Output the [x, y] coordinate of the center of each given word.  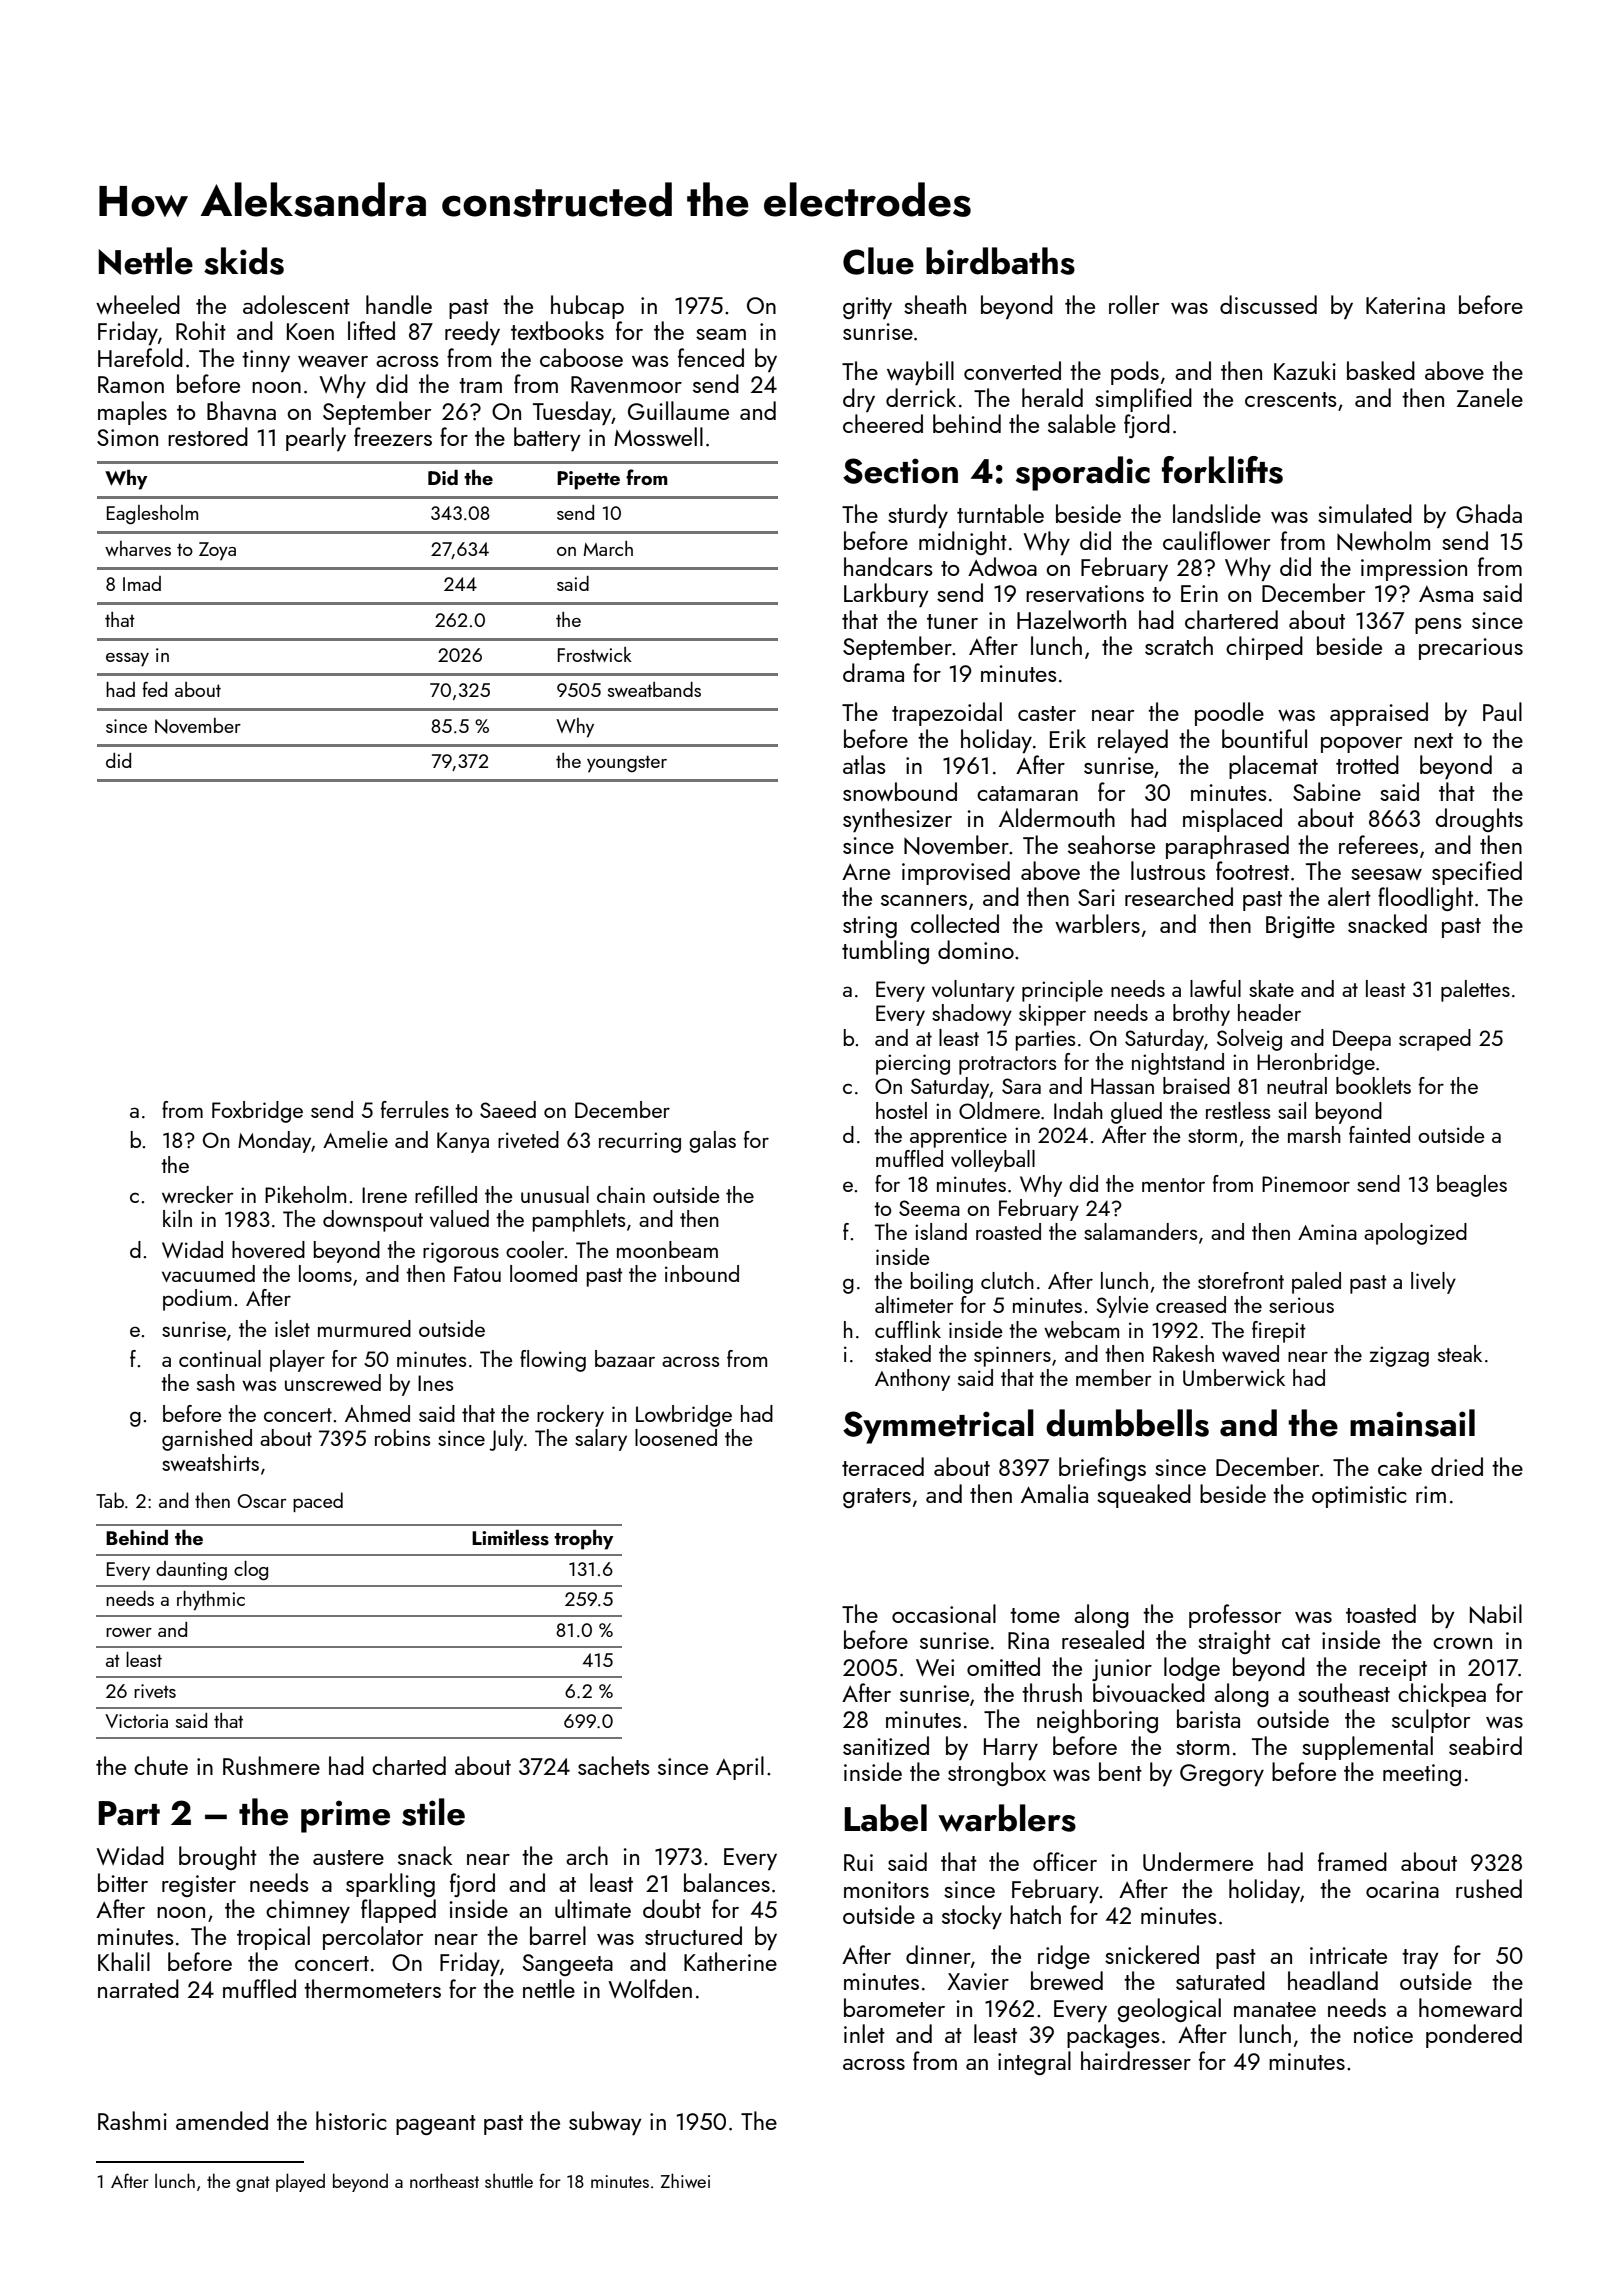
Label [885, 1818]
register [199, 1886]
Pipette [588, 480]
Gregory [1222, 1775]
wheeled [138, 304]
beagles [1472, 1186]
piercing [913, 1064]
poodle [1229, 714]
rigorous [461, 1252]
